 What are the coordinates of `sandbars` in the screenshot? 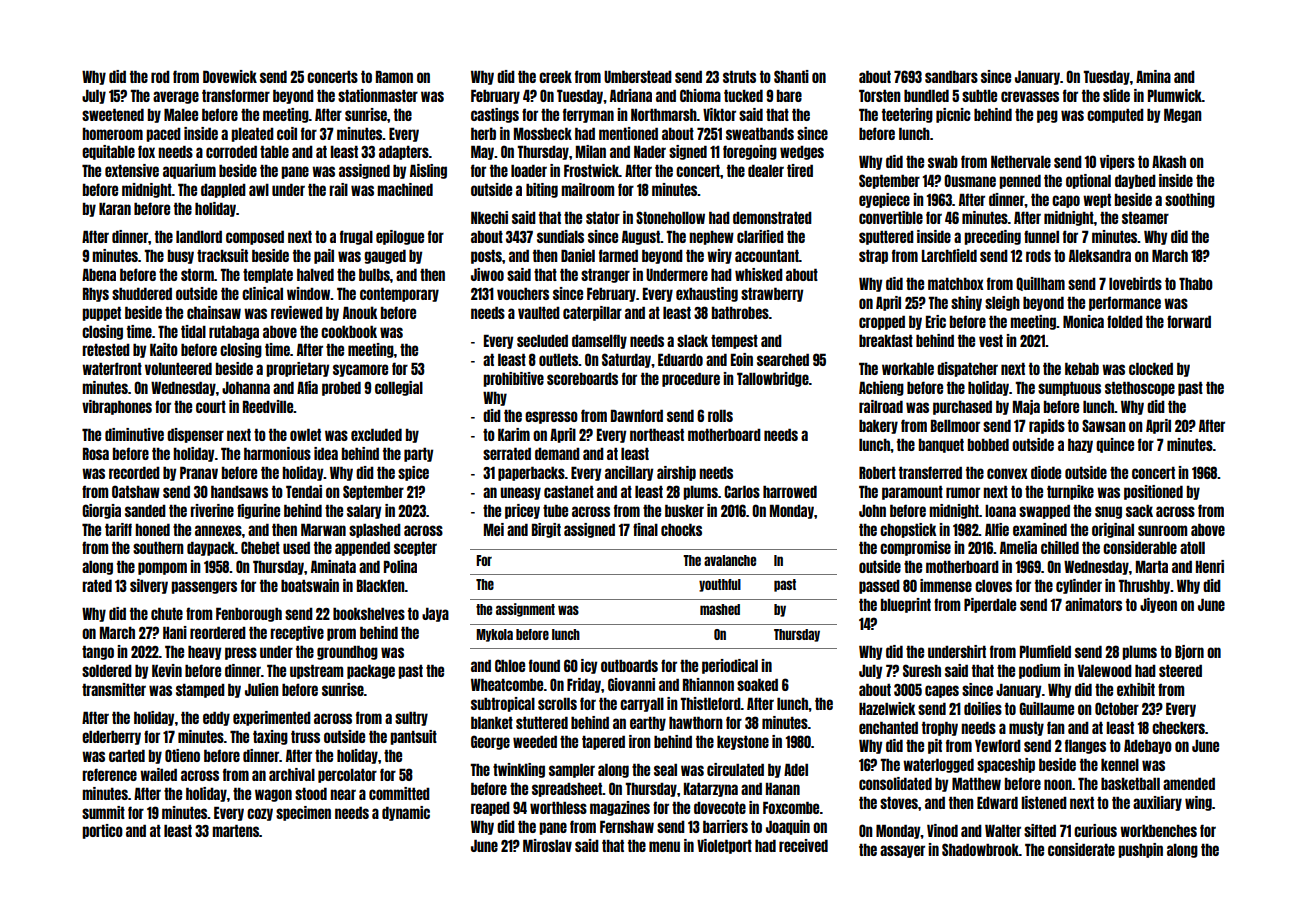 It's located at (951, 76).
